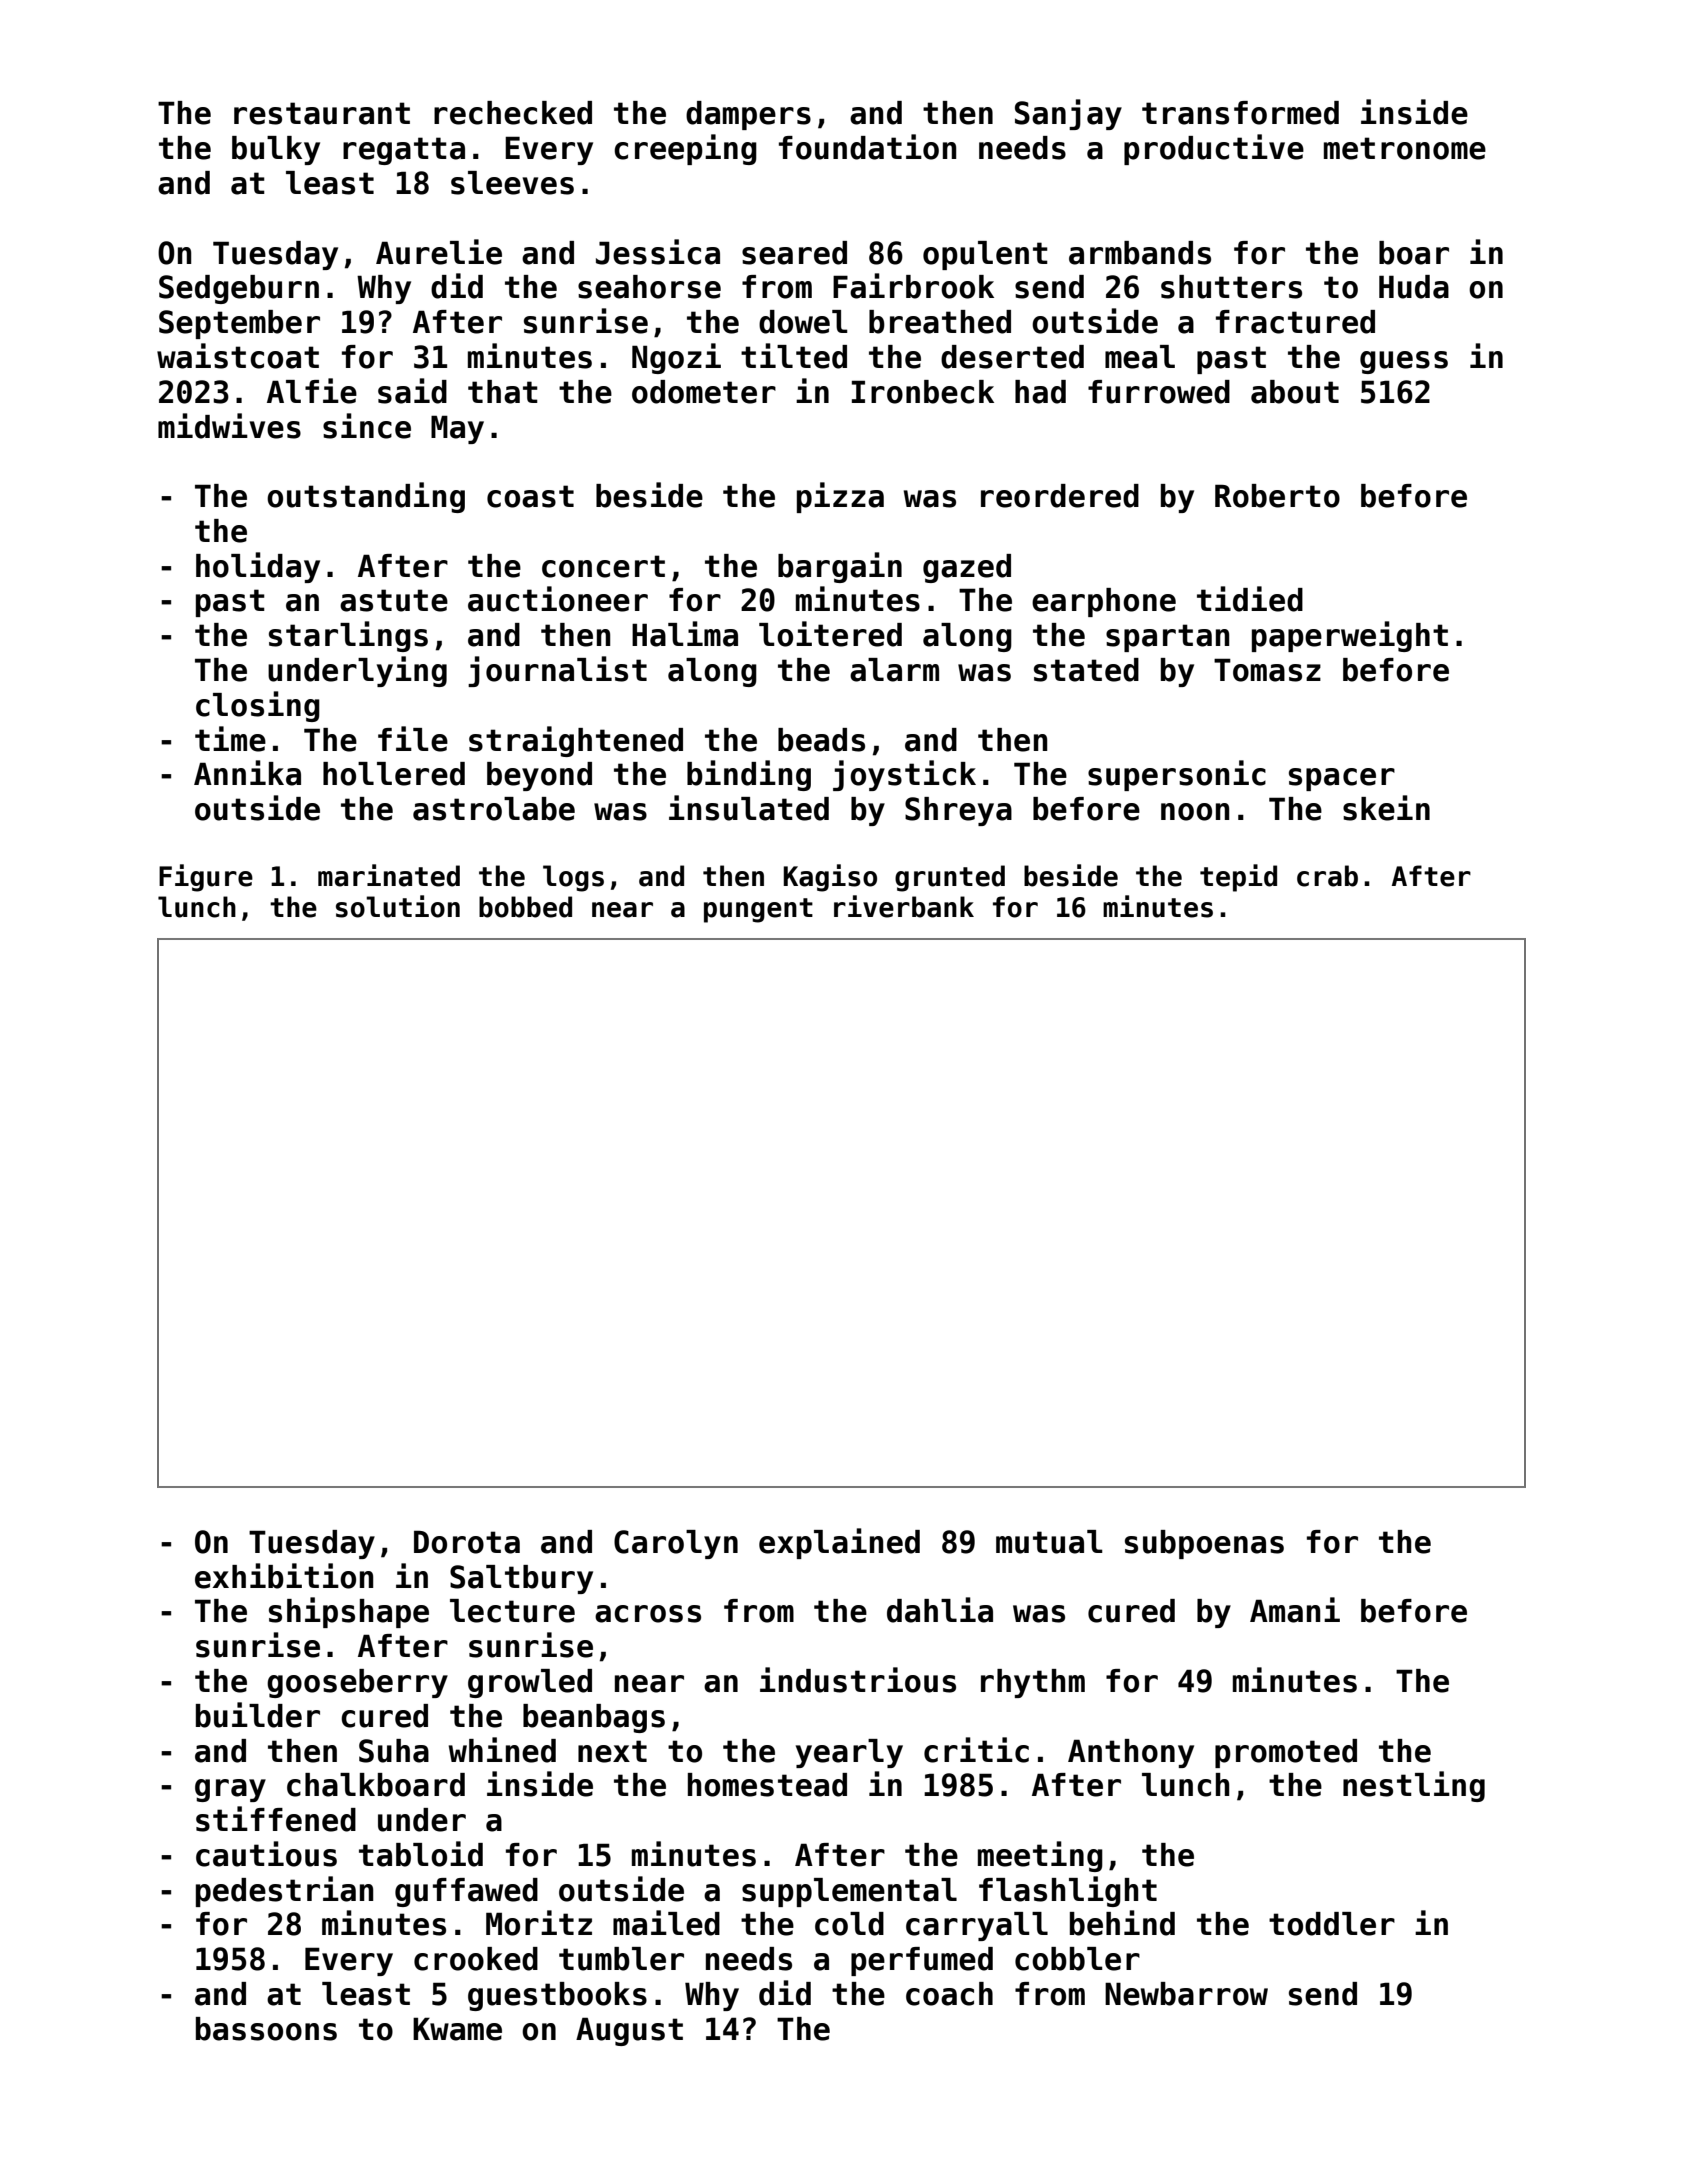 The height and width of the document is (2178, 1683). Describe the element at coordinates (1238, 878) in the document. I see `tepid` at that location.
